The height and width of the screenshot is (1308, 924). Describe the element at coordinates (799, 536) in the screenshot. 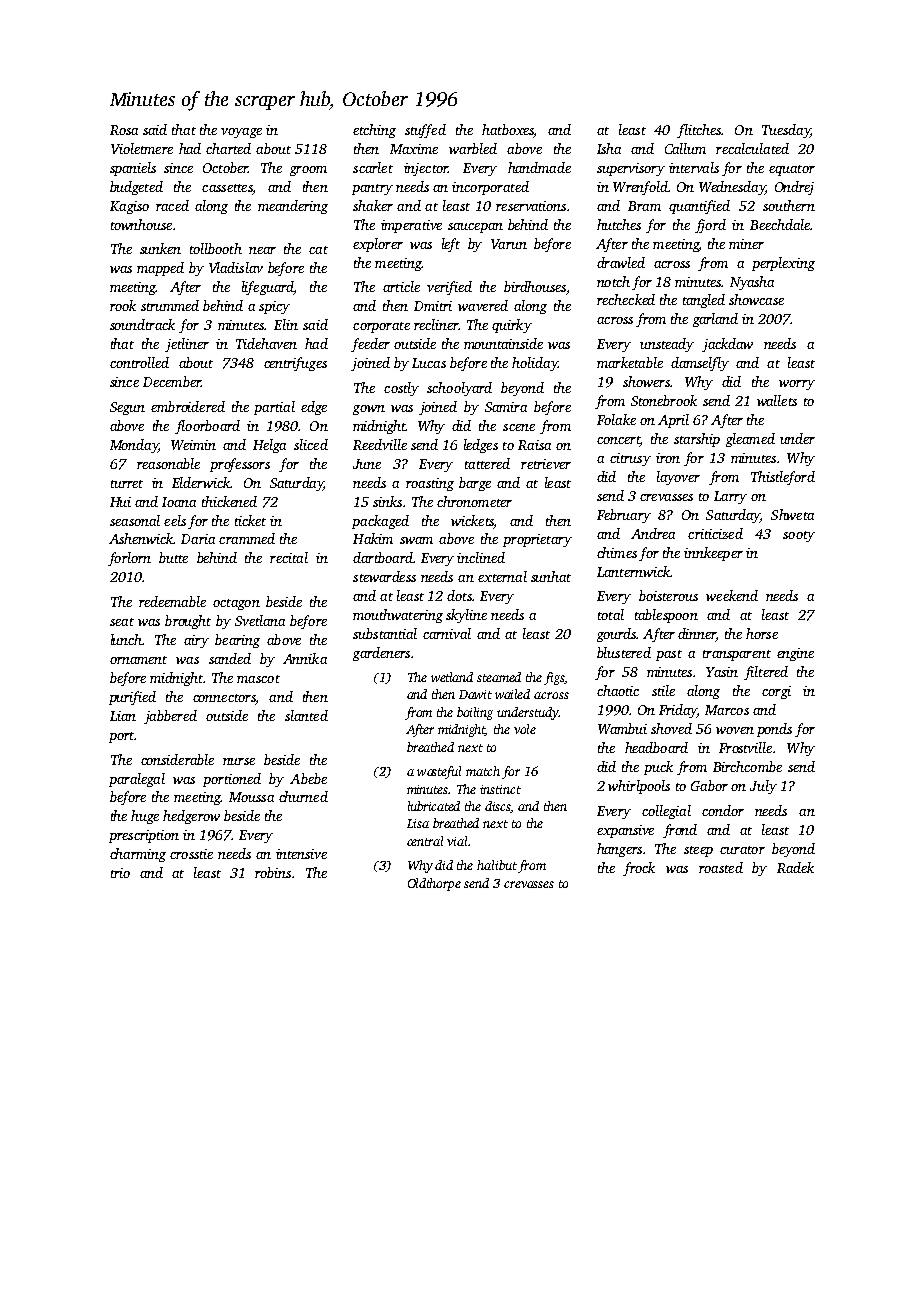

I see `sooty` at that location.
